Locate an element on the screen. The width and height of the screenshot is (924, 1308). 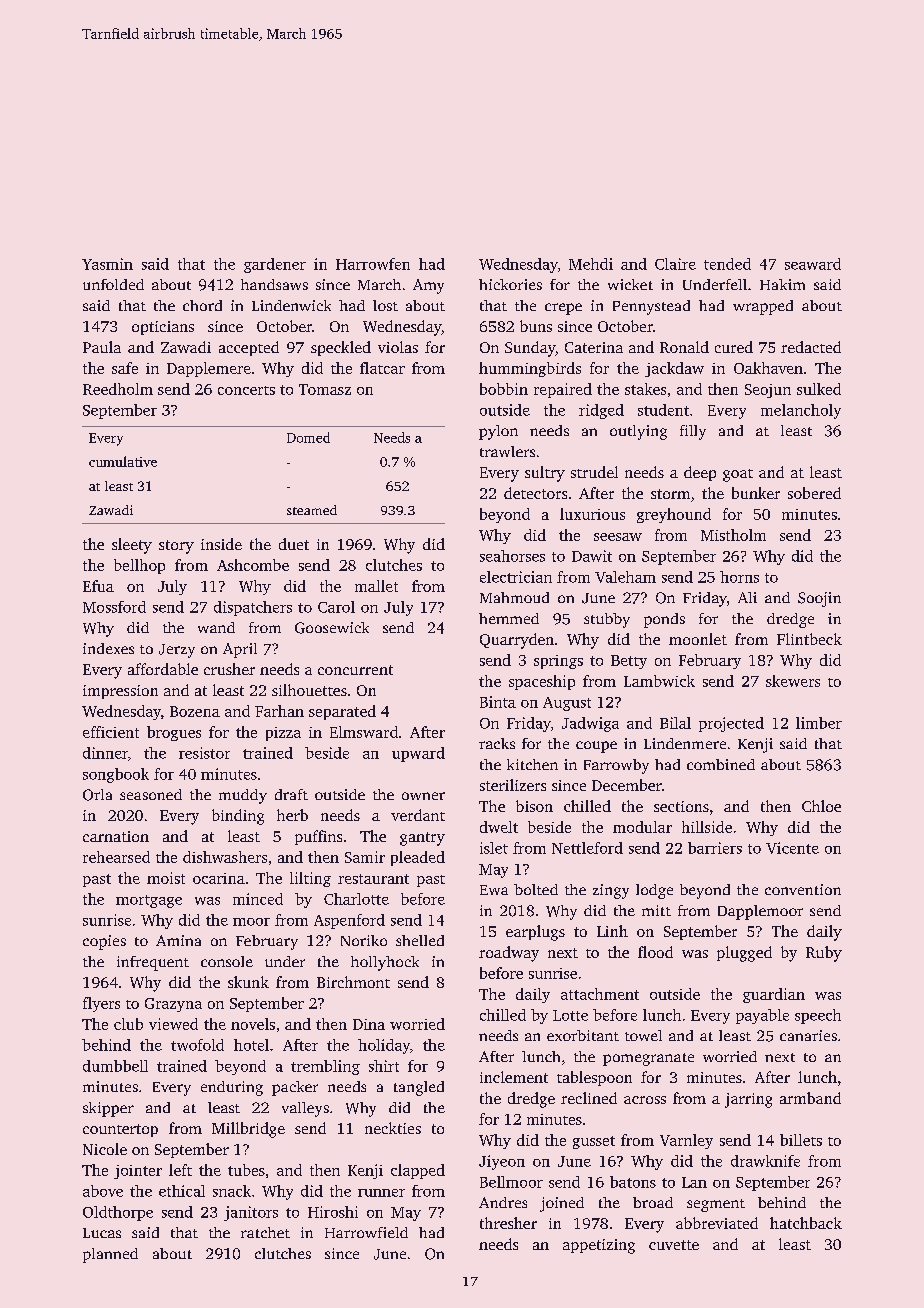
filly is located at coordinates (693, 432).
